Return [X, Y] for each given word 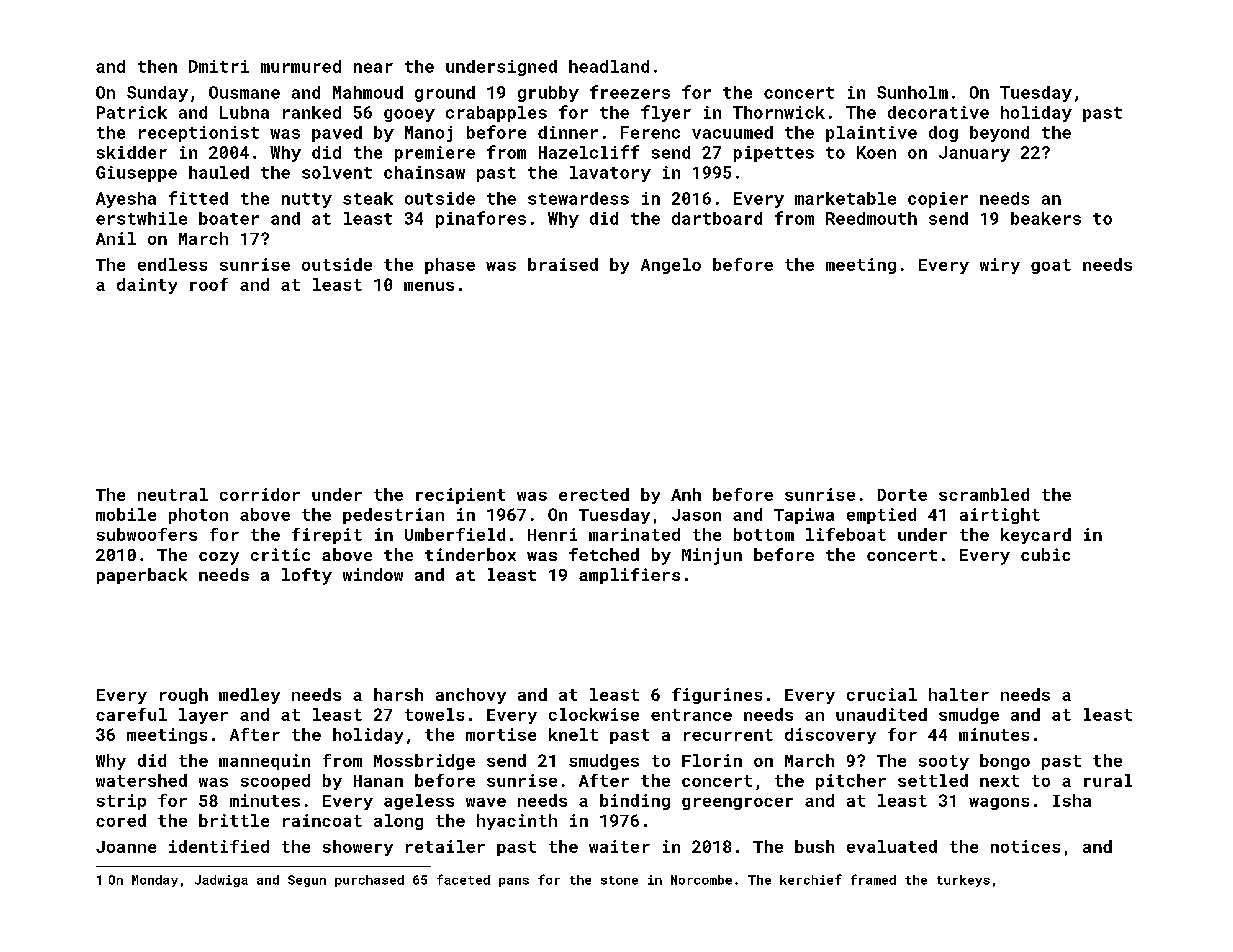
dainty [147, 286]
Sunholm [912, 92]
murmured [301, 66]
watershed [141, 780]
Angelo [671, 266]
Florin [712, 760]
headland [609, 66]
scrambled [984, 494]
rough [184, 696]
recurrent [728, 735]
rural [1108, 780]
